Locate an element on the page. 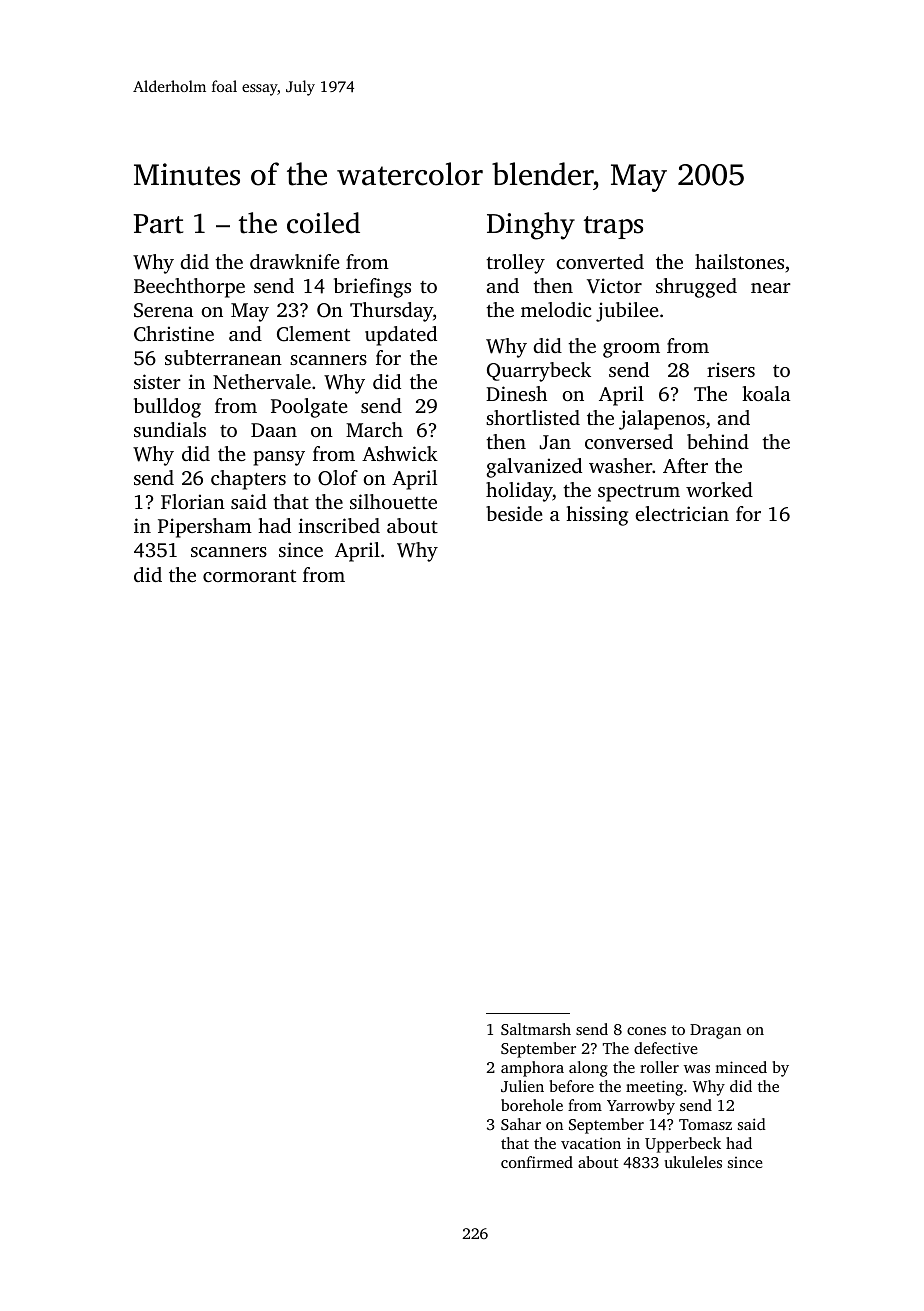 The height and width of the document is (1311, 924). confirmed is located at coordinates (537, 1162).
